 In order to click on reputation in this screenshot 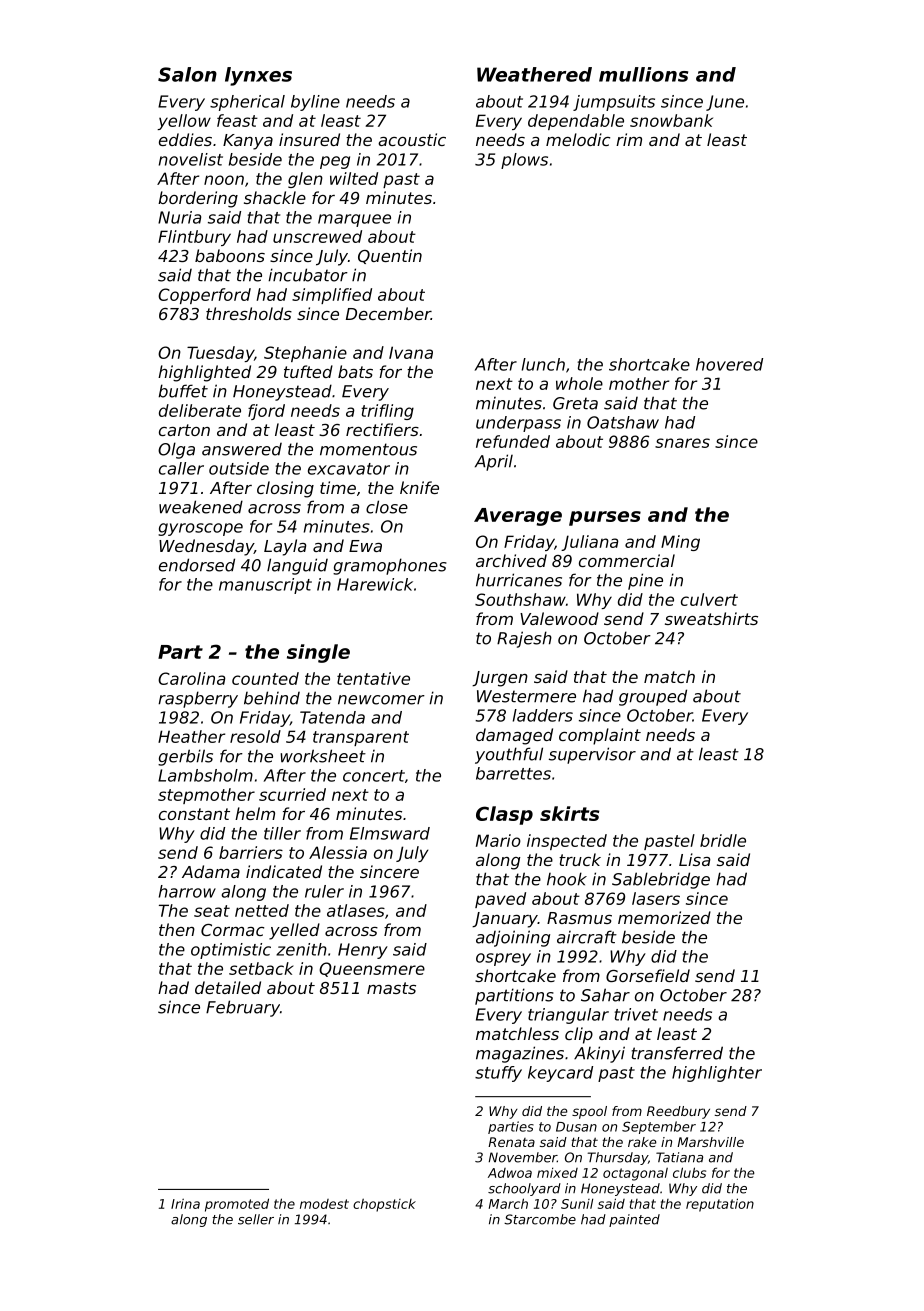, I will do `click(720, 1205)`.
